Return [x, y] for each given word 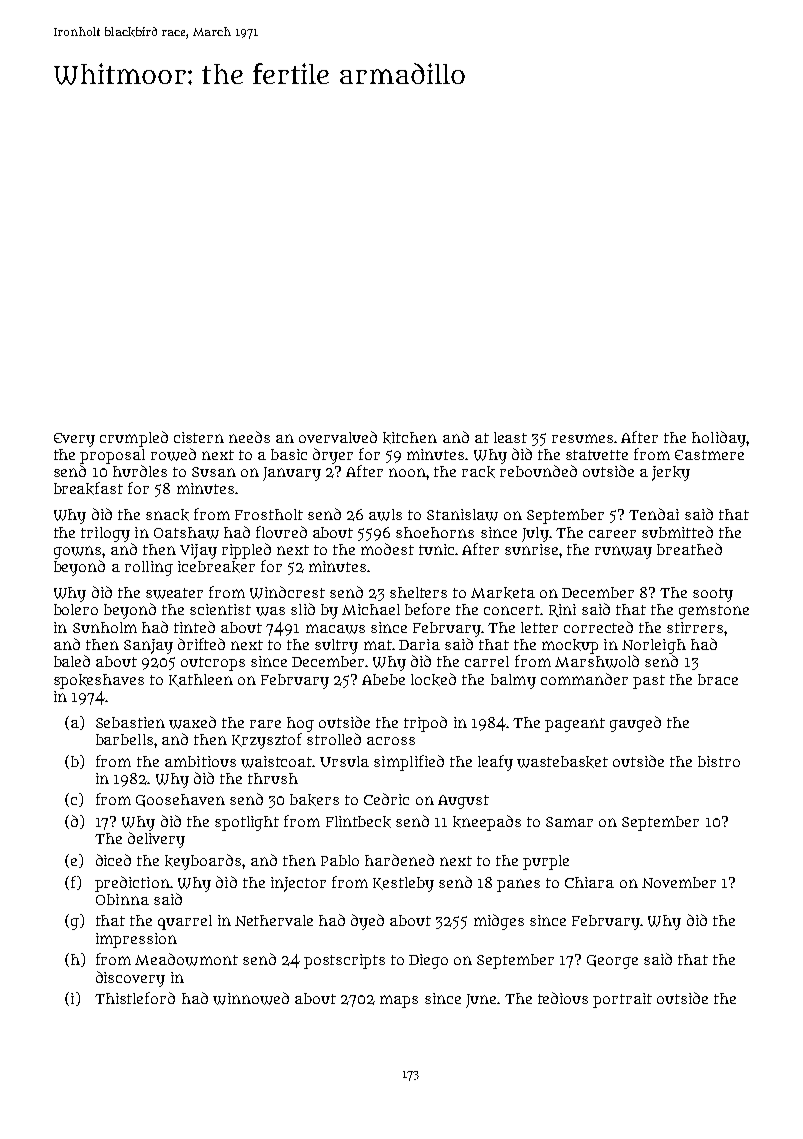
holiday [719, 439]
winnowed [251, 998]
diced [113, 860]
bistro [719, 761]
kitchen [410, 438]
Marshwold [597, 661]
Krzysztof [267, 741]
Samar [569, 822]
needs [249, 437]
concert [512, 610]
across [391, 741]
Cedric [386, 799]
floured [281, 532]
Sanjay [148, 646]
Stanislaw [462, 515]
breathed [689, 549]
